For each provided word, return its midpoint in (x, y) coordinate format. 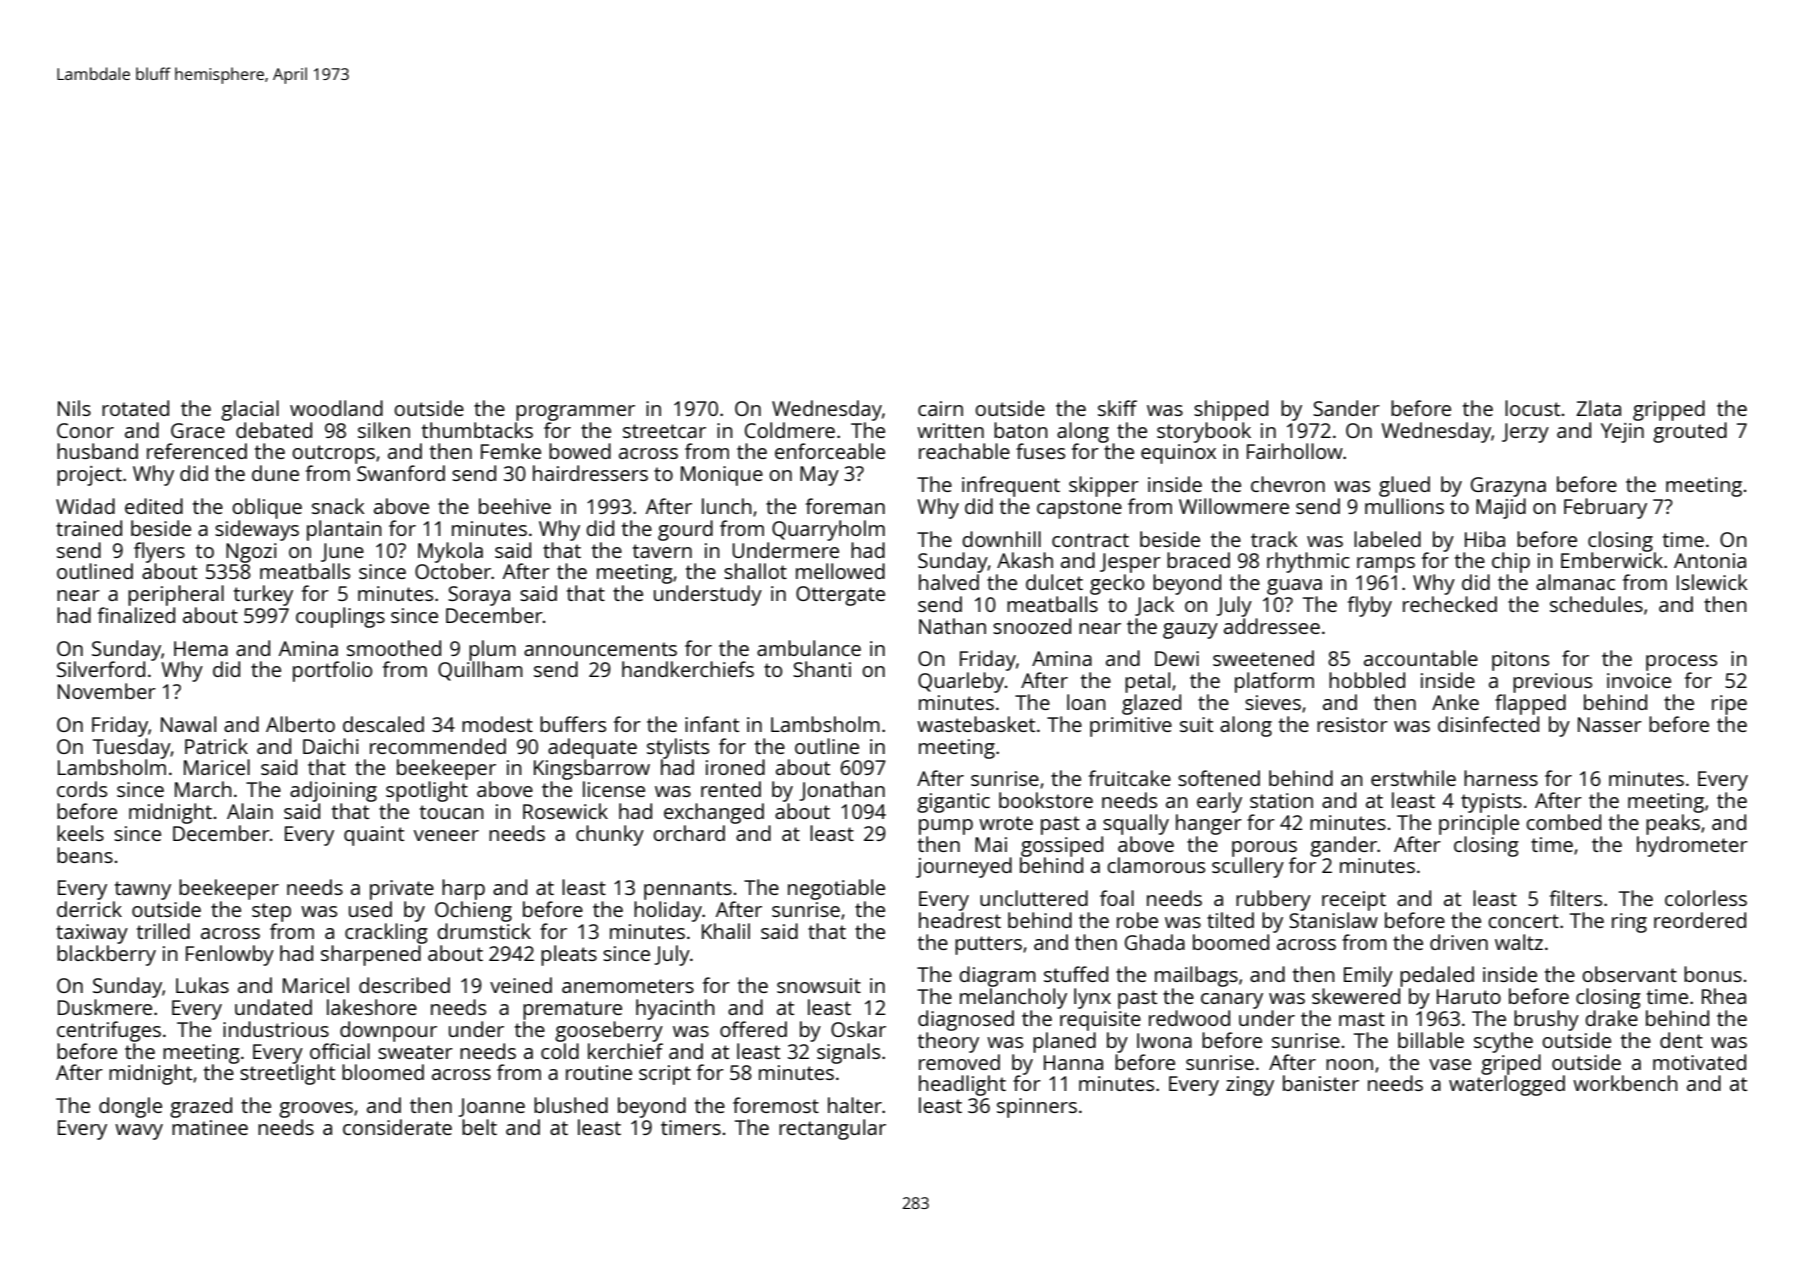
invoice (1639, 680)
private (402, 890)
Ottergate (840, 596)
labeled (1387, 539)
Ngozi (251, 553)
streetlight (287, 1074)
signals (848, 1053)
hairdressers (590, 473)
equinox (1178, 454)
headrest (960, 920)
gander (1343, 846)
